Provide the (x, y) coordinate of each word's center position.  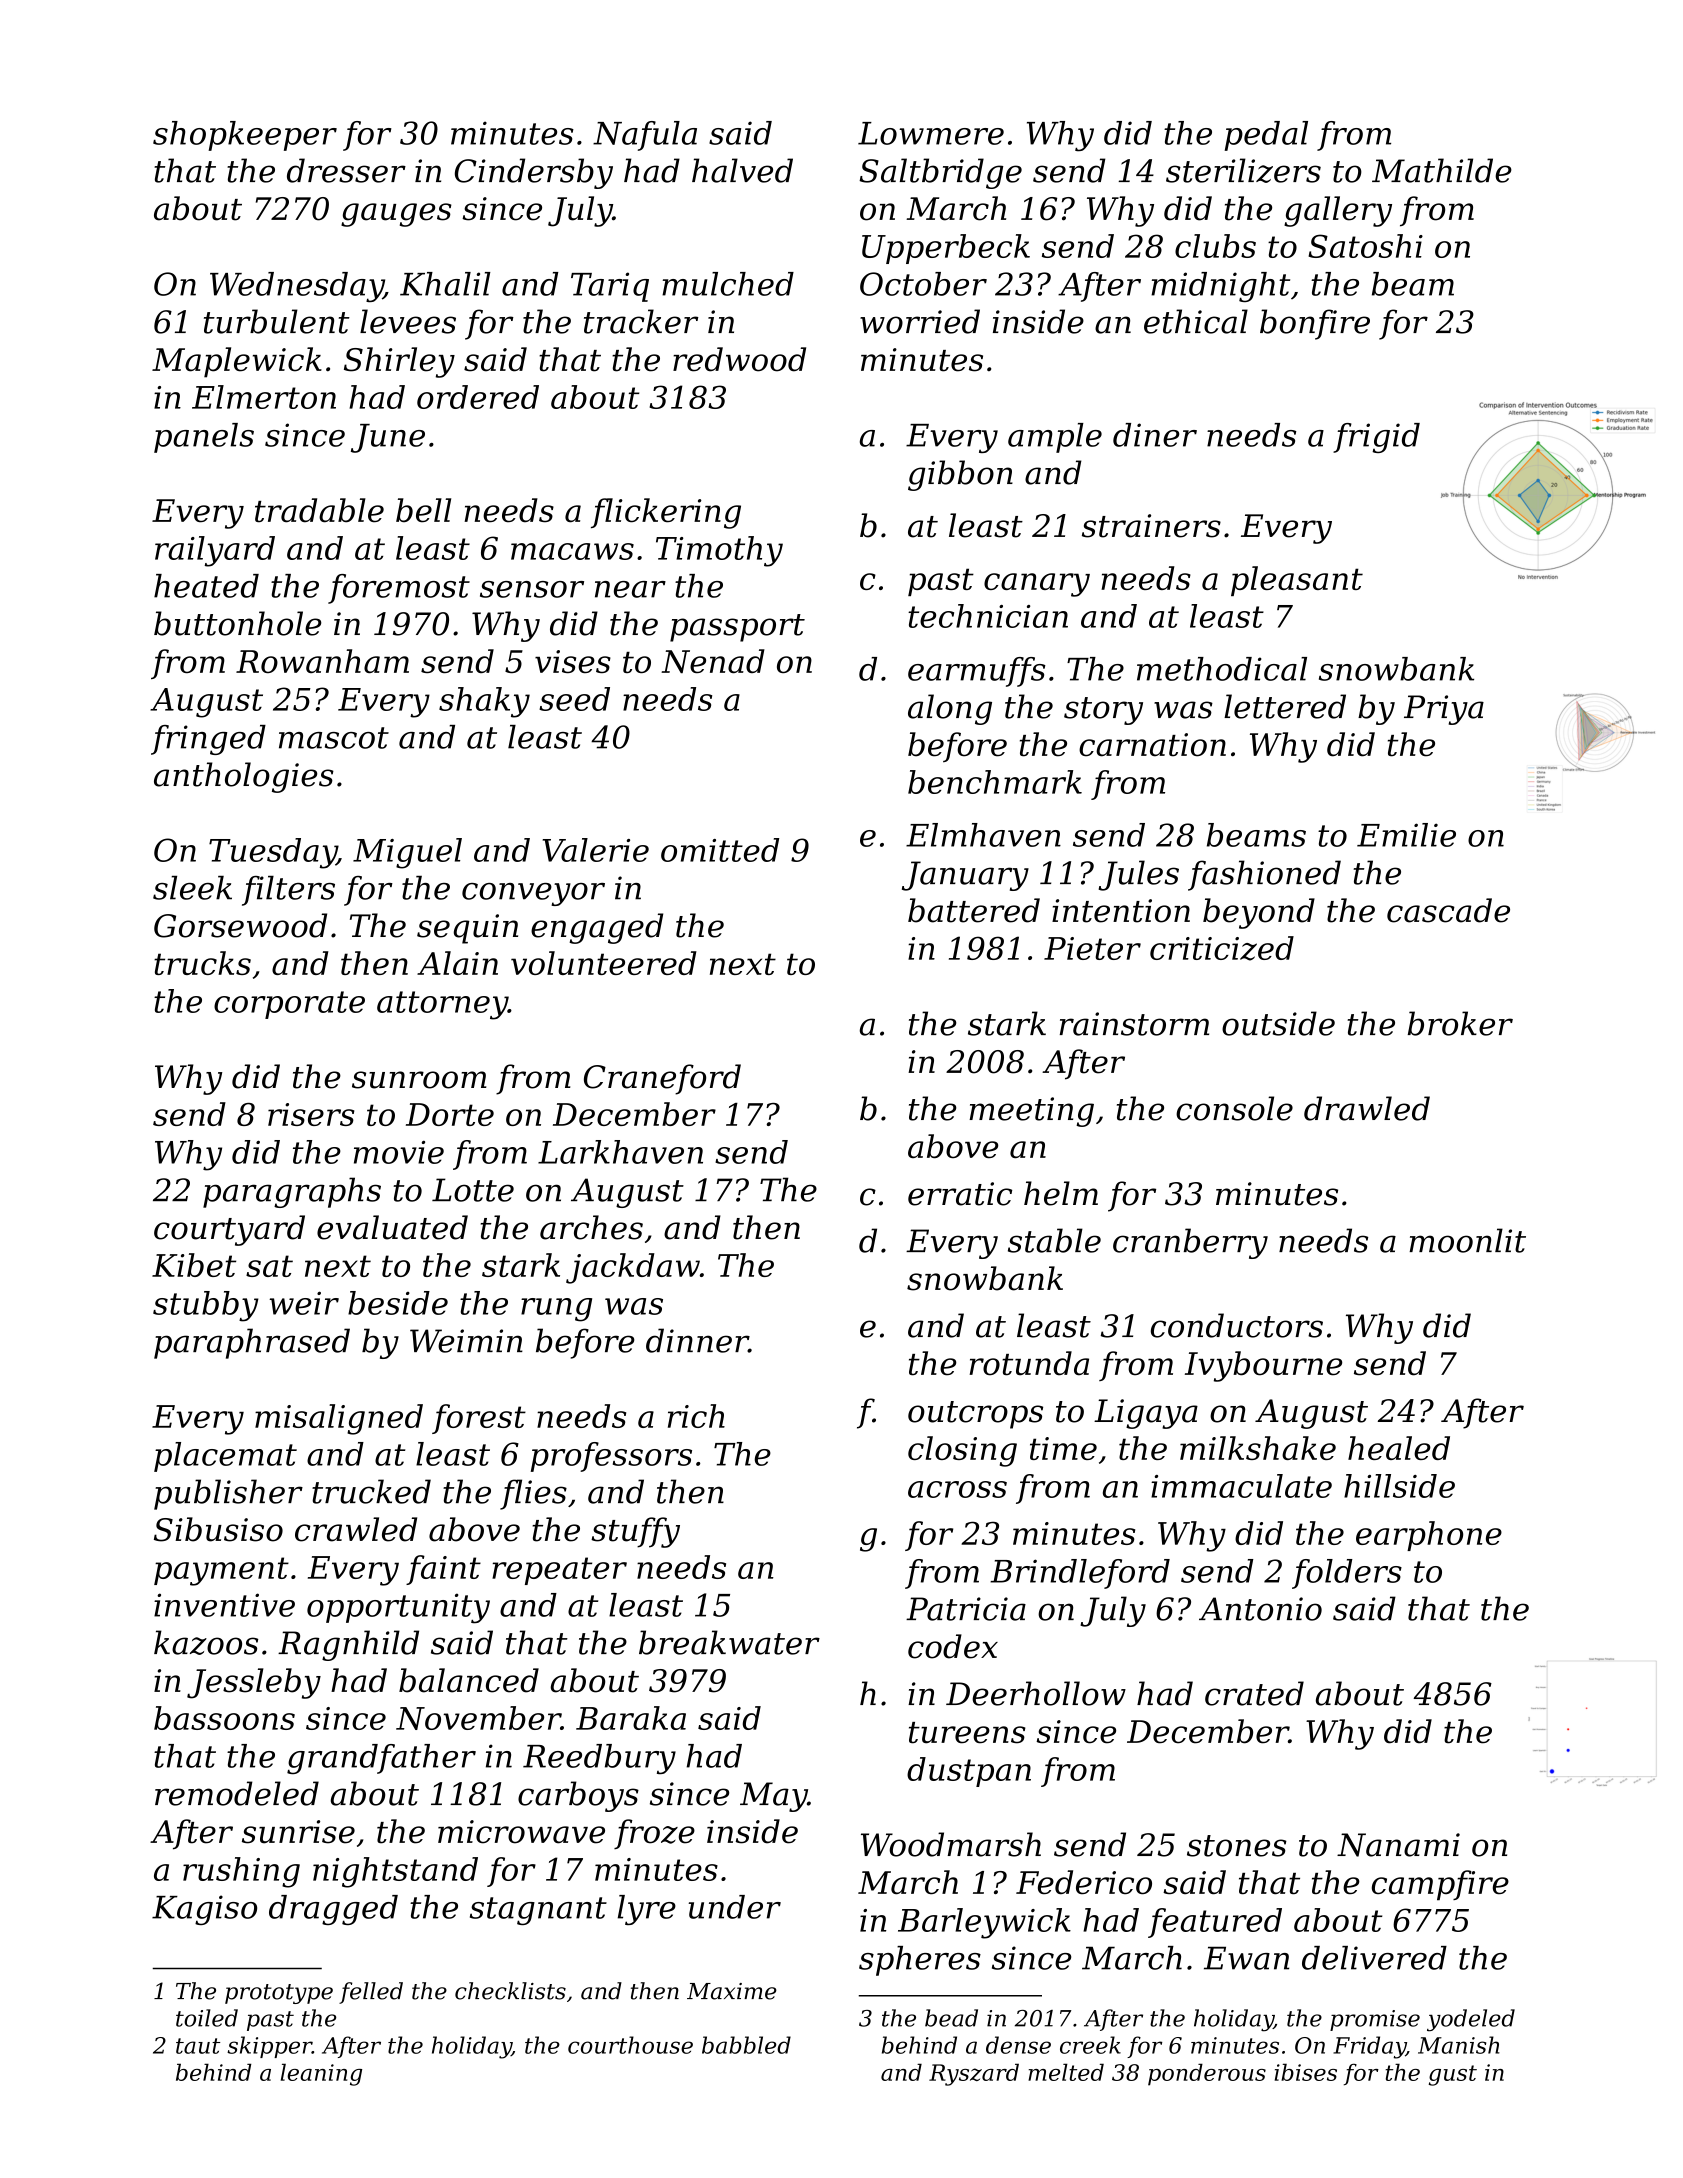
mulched (728, 284)
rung (556, 1310)
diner (1155, 435)
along (950, 709)
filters (288, 891)
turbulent (277, 321)
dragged (333, 1910)
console (1234, 1108)
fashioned (1264, 875)
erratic (960, 1194)
